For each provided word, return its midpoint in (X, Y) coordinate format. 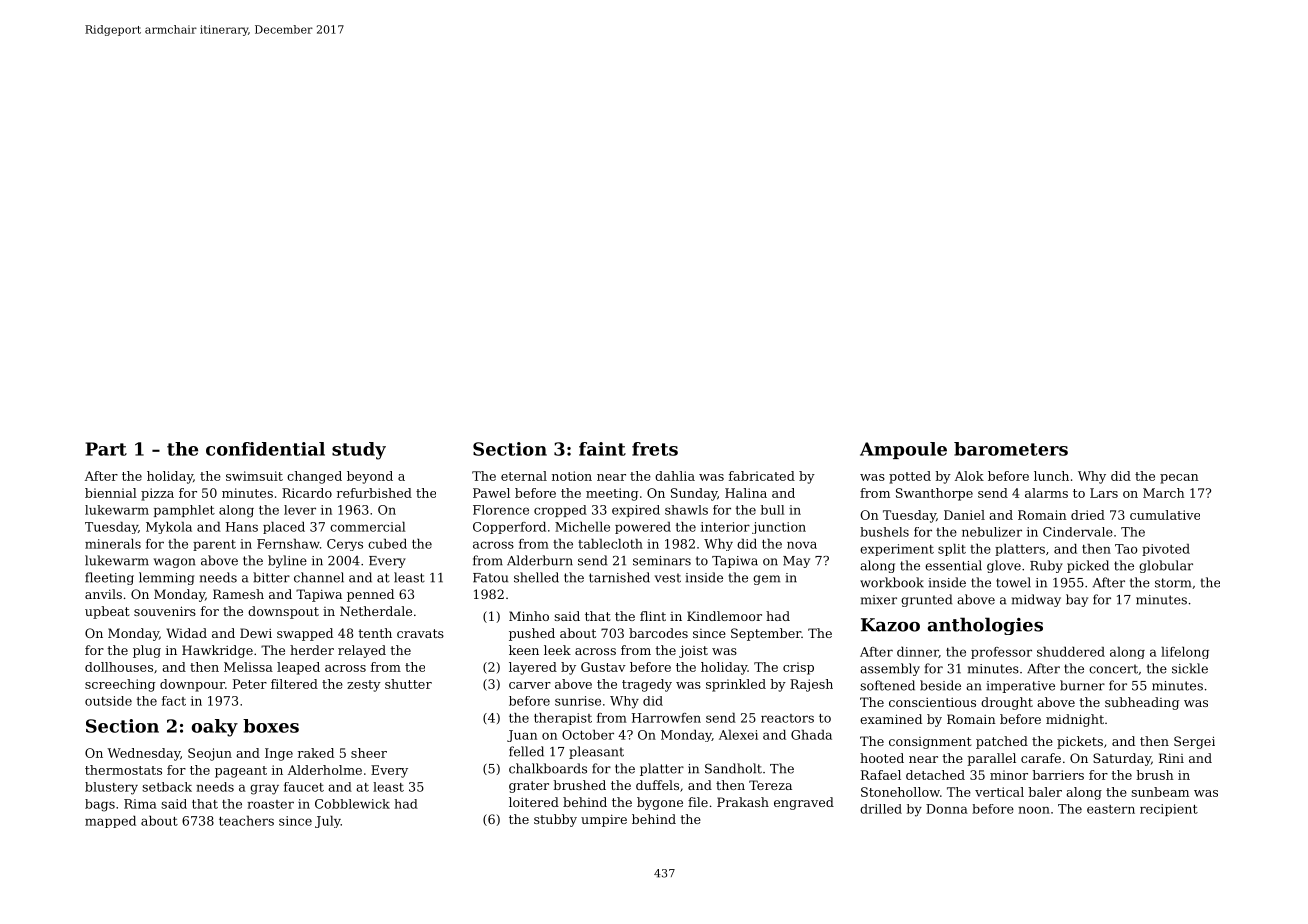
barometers (1011, 449)
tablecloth (610, 544)
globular (1166, 566)
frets (655, 449)
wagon (175, 563)
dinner (918, 652)
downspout (283, 612)
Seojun (210, 754)
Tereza (770, 785)
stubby (555, 820)
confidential (265, 449)
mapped (110, 822)
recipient (1169, 810)
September (766, 634)
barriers (1058, 775)
